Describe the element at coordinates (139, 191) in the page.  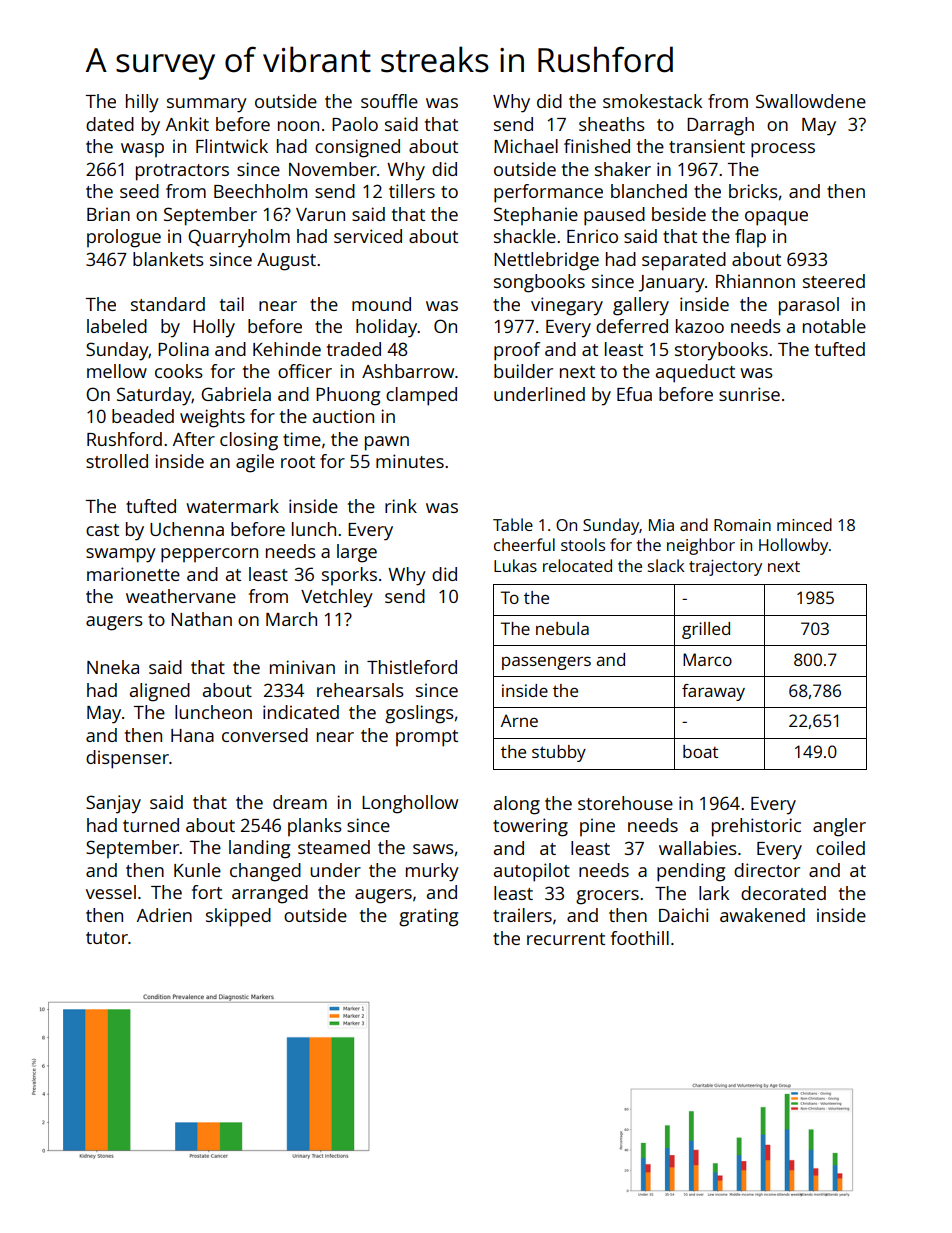
I see `seed` at that location.
